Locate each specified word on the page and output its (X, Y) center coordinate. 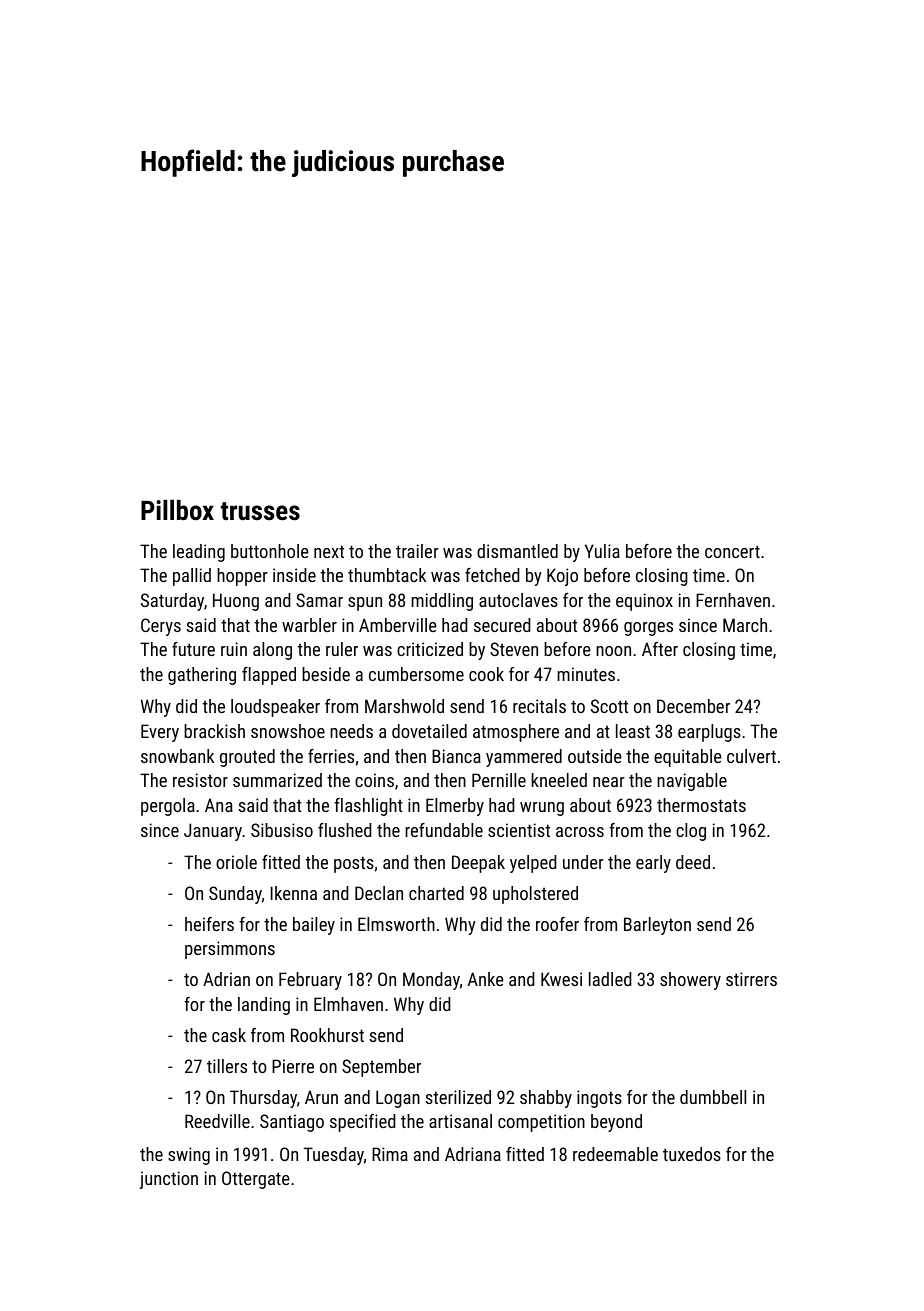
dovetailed (429, 731)
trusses (260, 511)
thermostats (701, 805)
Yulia (602, 551)
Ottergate (256, 1180)
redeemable (615, 1154)
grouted (247, 758)
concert (732, 551)
